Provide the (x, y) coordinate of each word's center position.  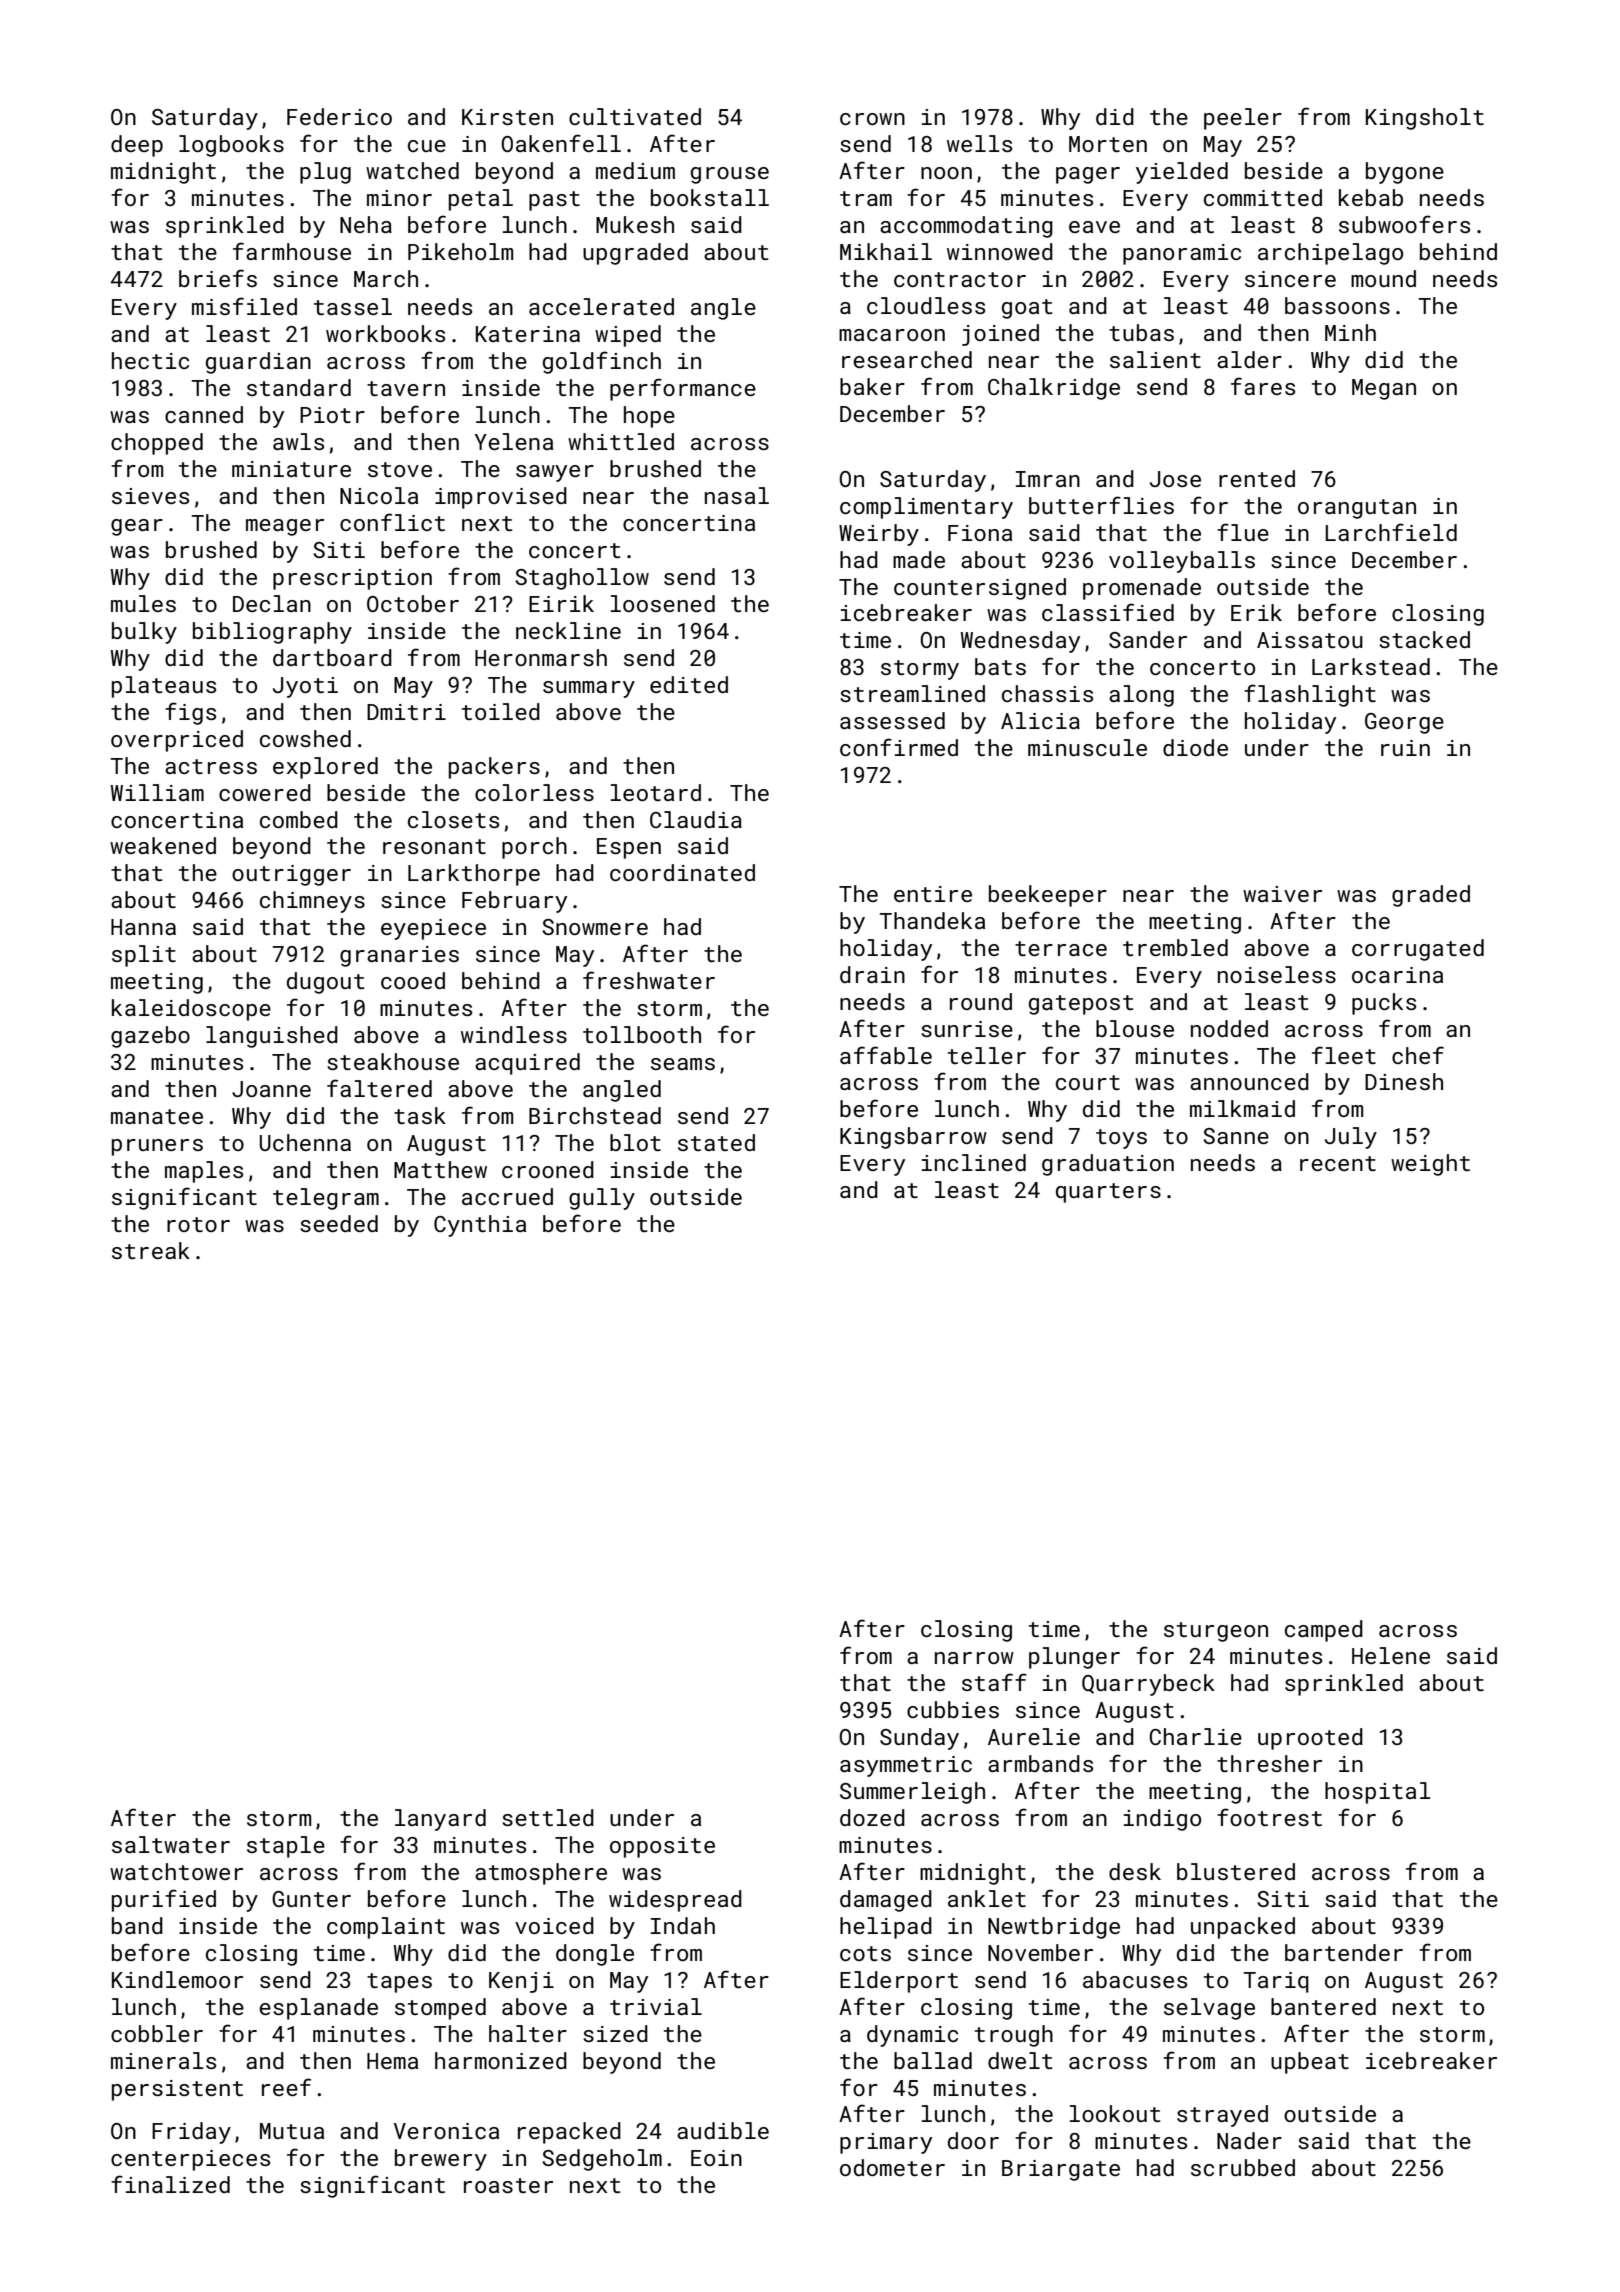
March (386, 278)
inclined (974, 1162)
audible (723, 2130)
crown (872, 119)
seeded (339, 1223)
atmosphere (541, 1874)
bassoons (1337, 305)
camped (1324, 1631)
